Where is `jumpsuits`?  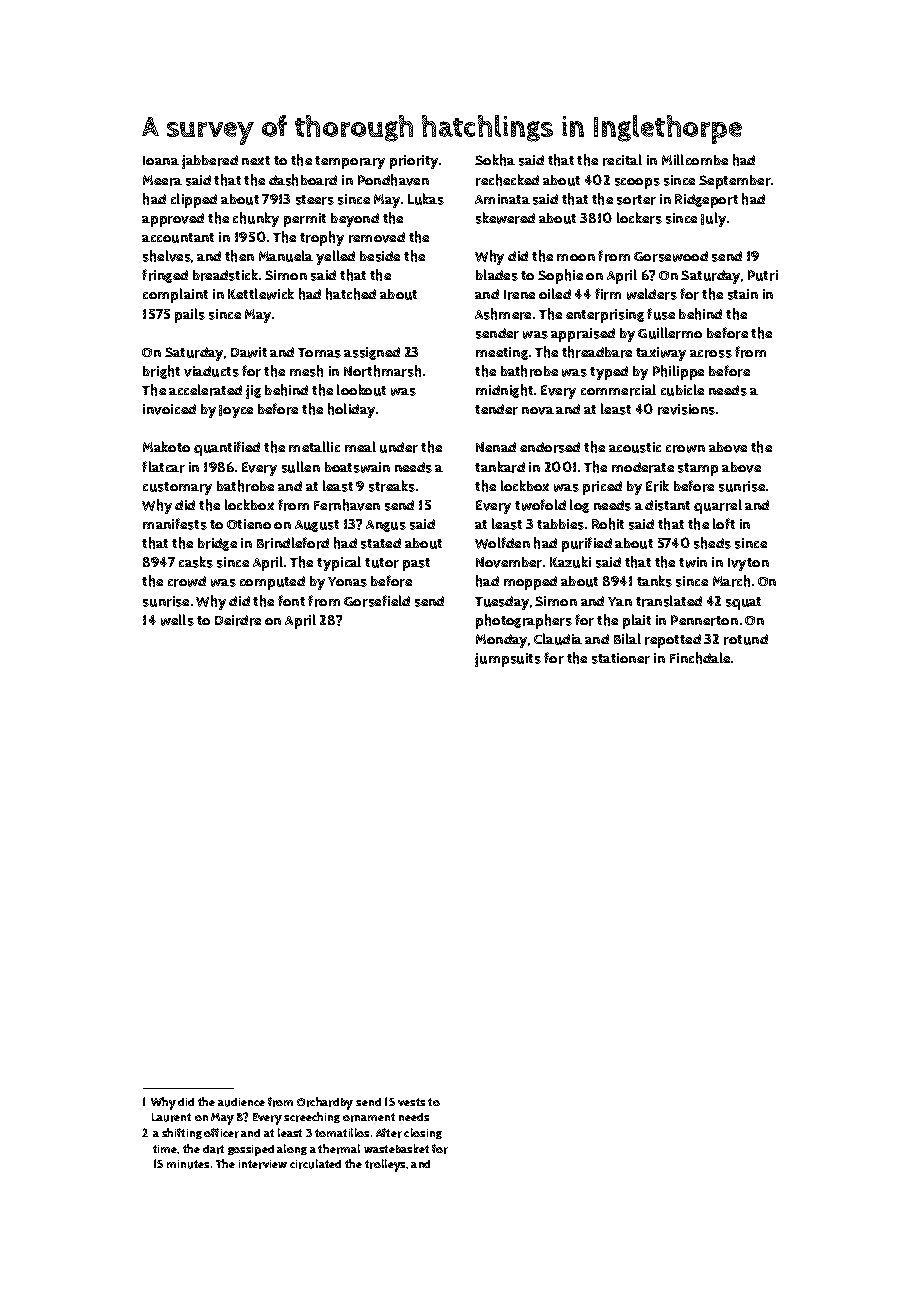
jumpsuits is located at coordinates (508, 660).
